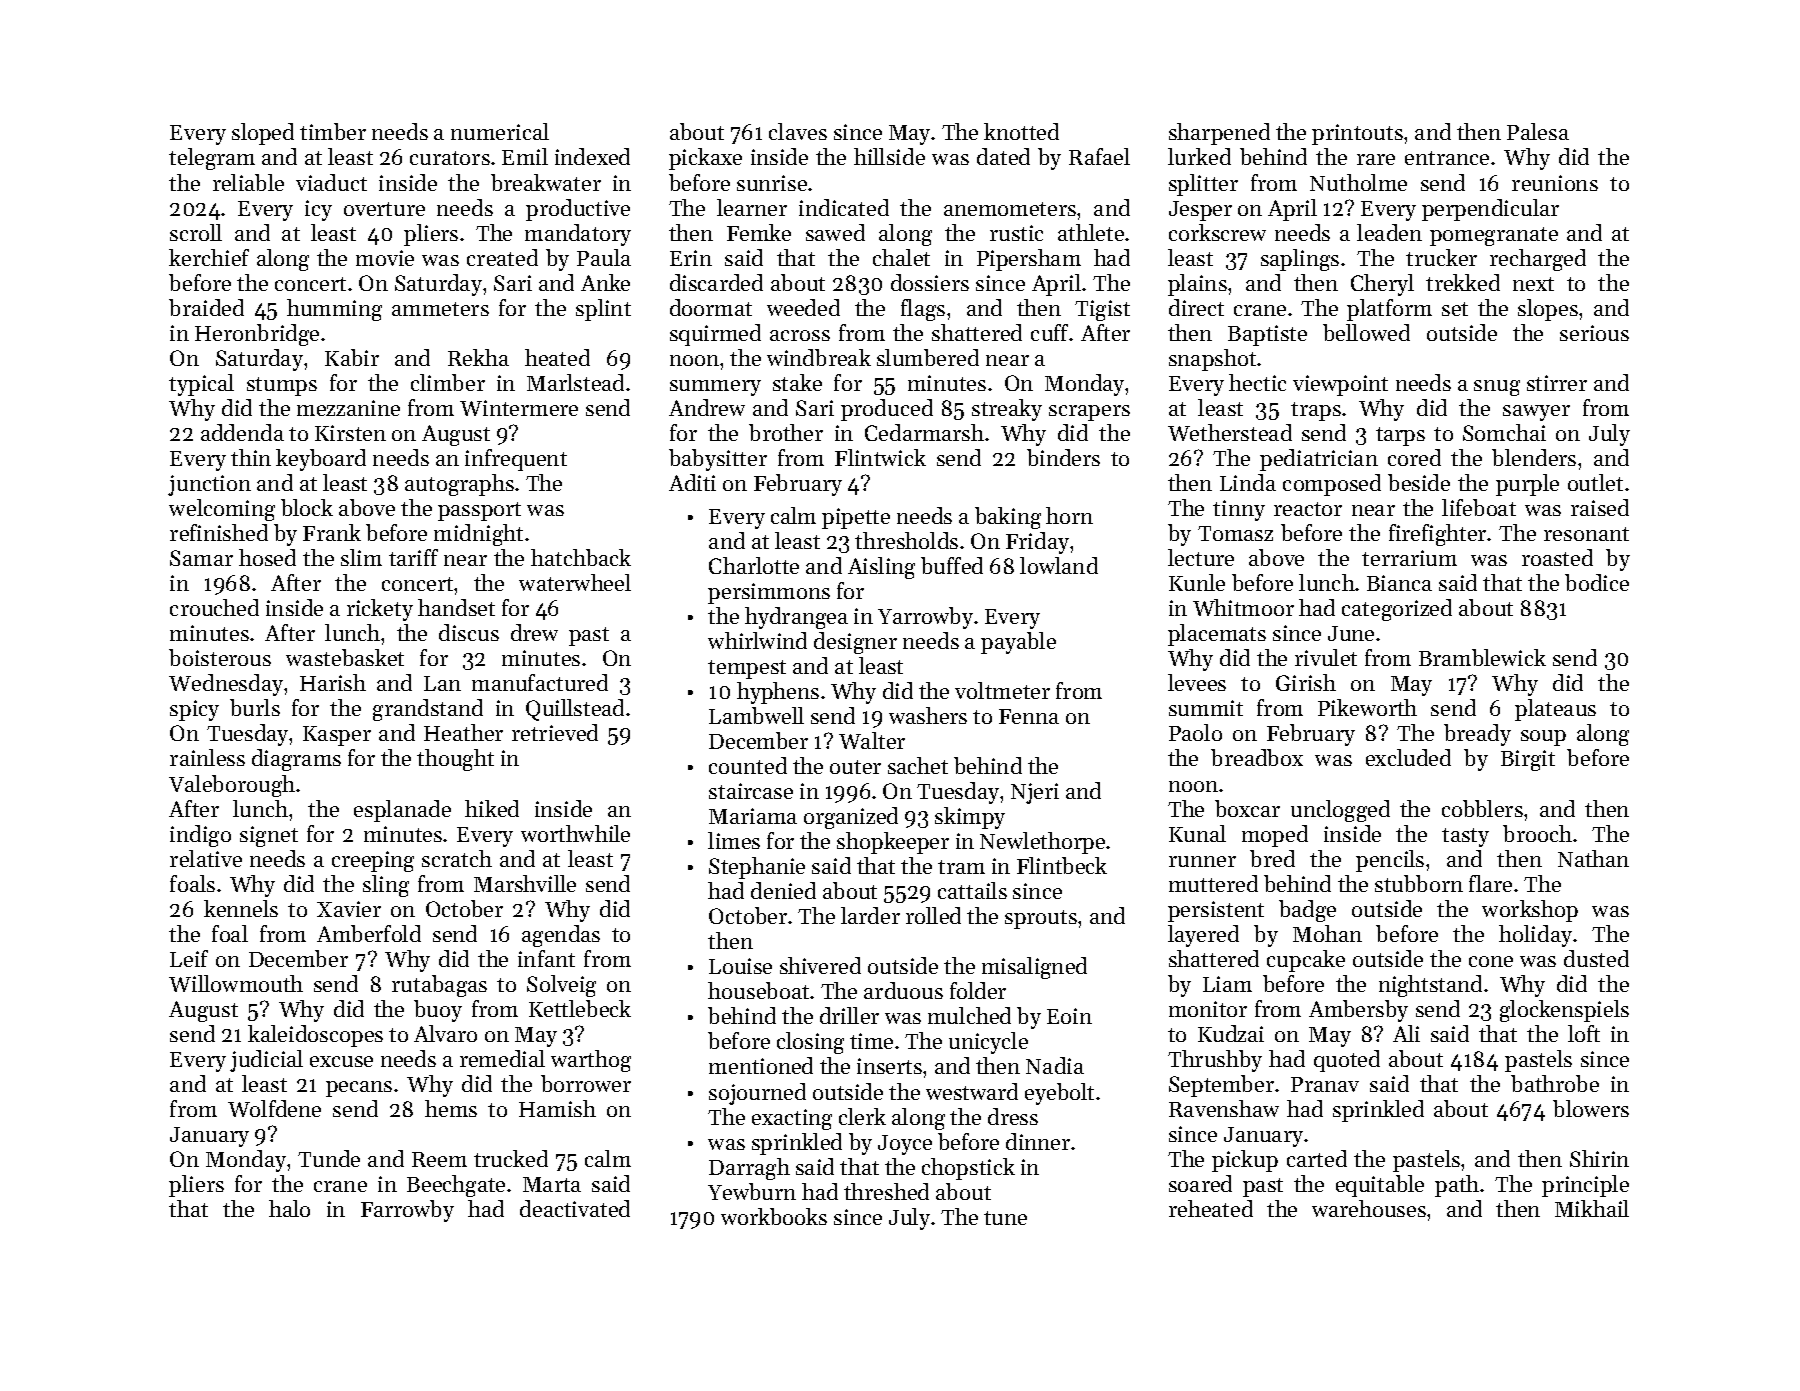 The width and height of the screenshot is (1800, 1391). I want to click on printouts, so click(1357, 134).
